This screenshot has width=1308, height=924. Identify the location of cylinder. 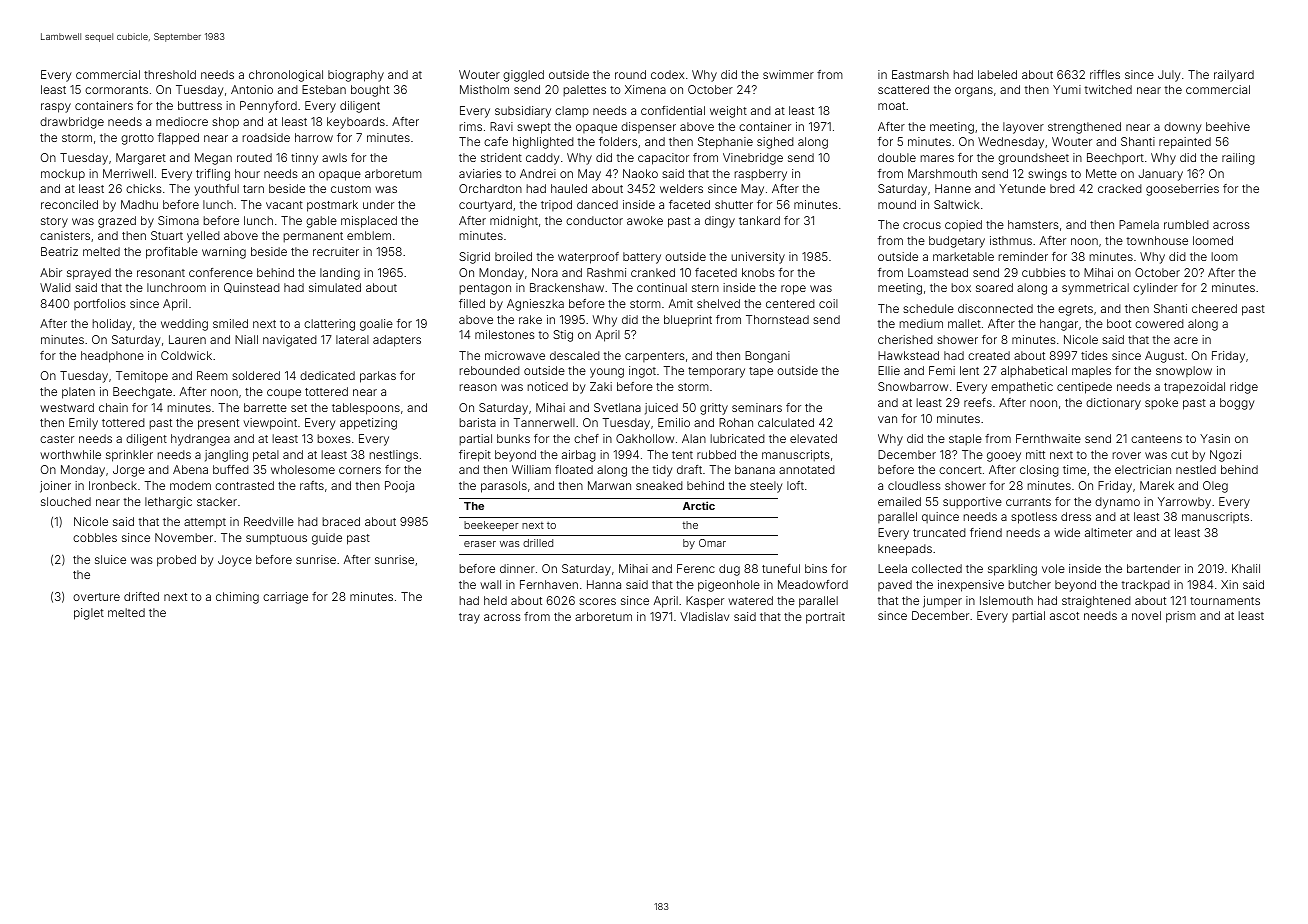
(1155, 289).
